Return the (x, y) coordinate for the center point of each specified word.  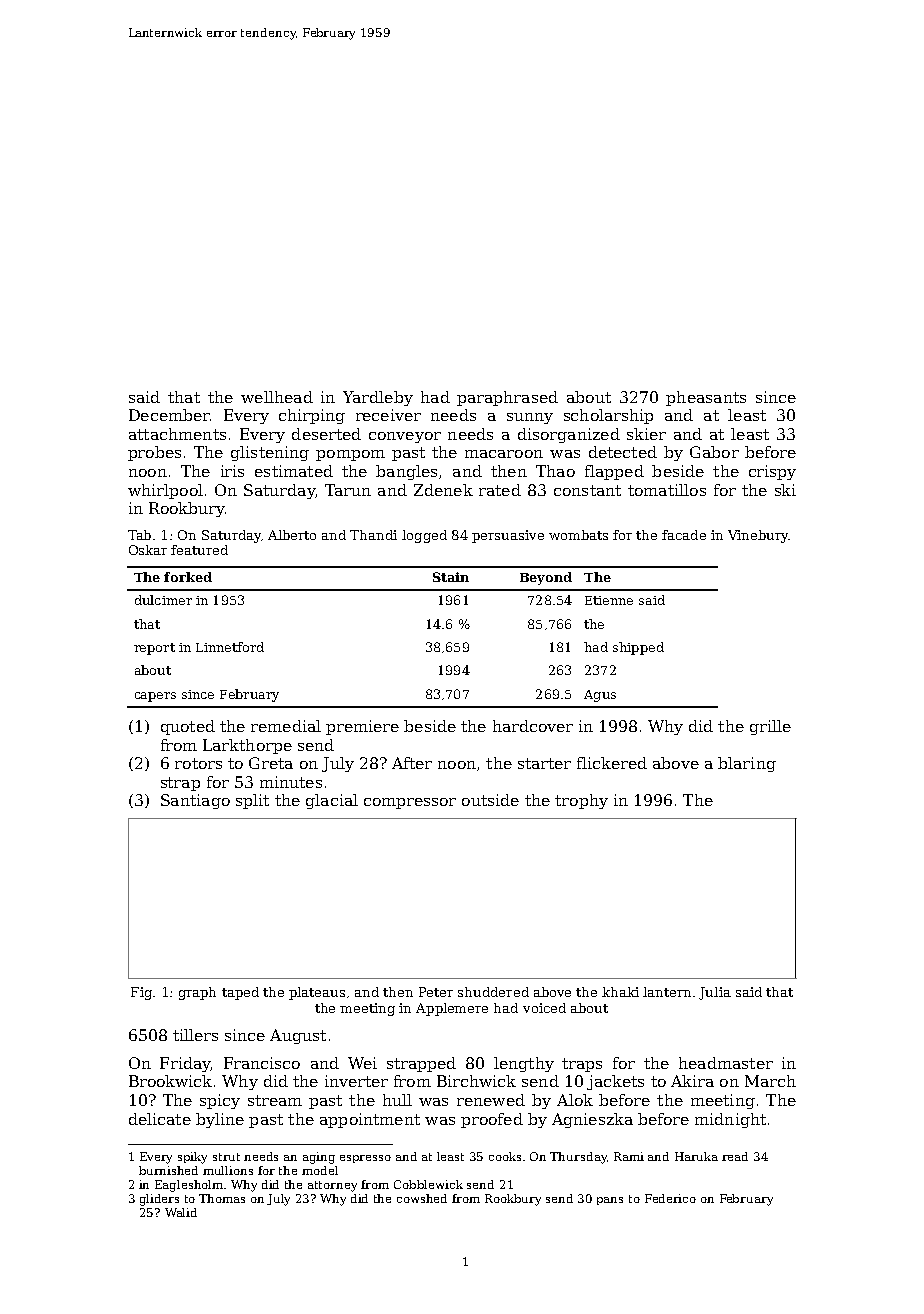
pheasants (706, 398)
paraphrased (507, 398)
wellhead (277, 397)
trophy (581, 801)
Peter (436, 992)
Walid (181, 1212)
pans (610, 1201)
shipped (638, 648)
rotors (198, 763)
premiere (362, 727)
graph (197, 993)
